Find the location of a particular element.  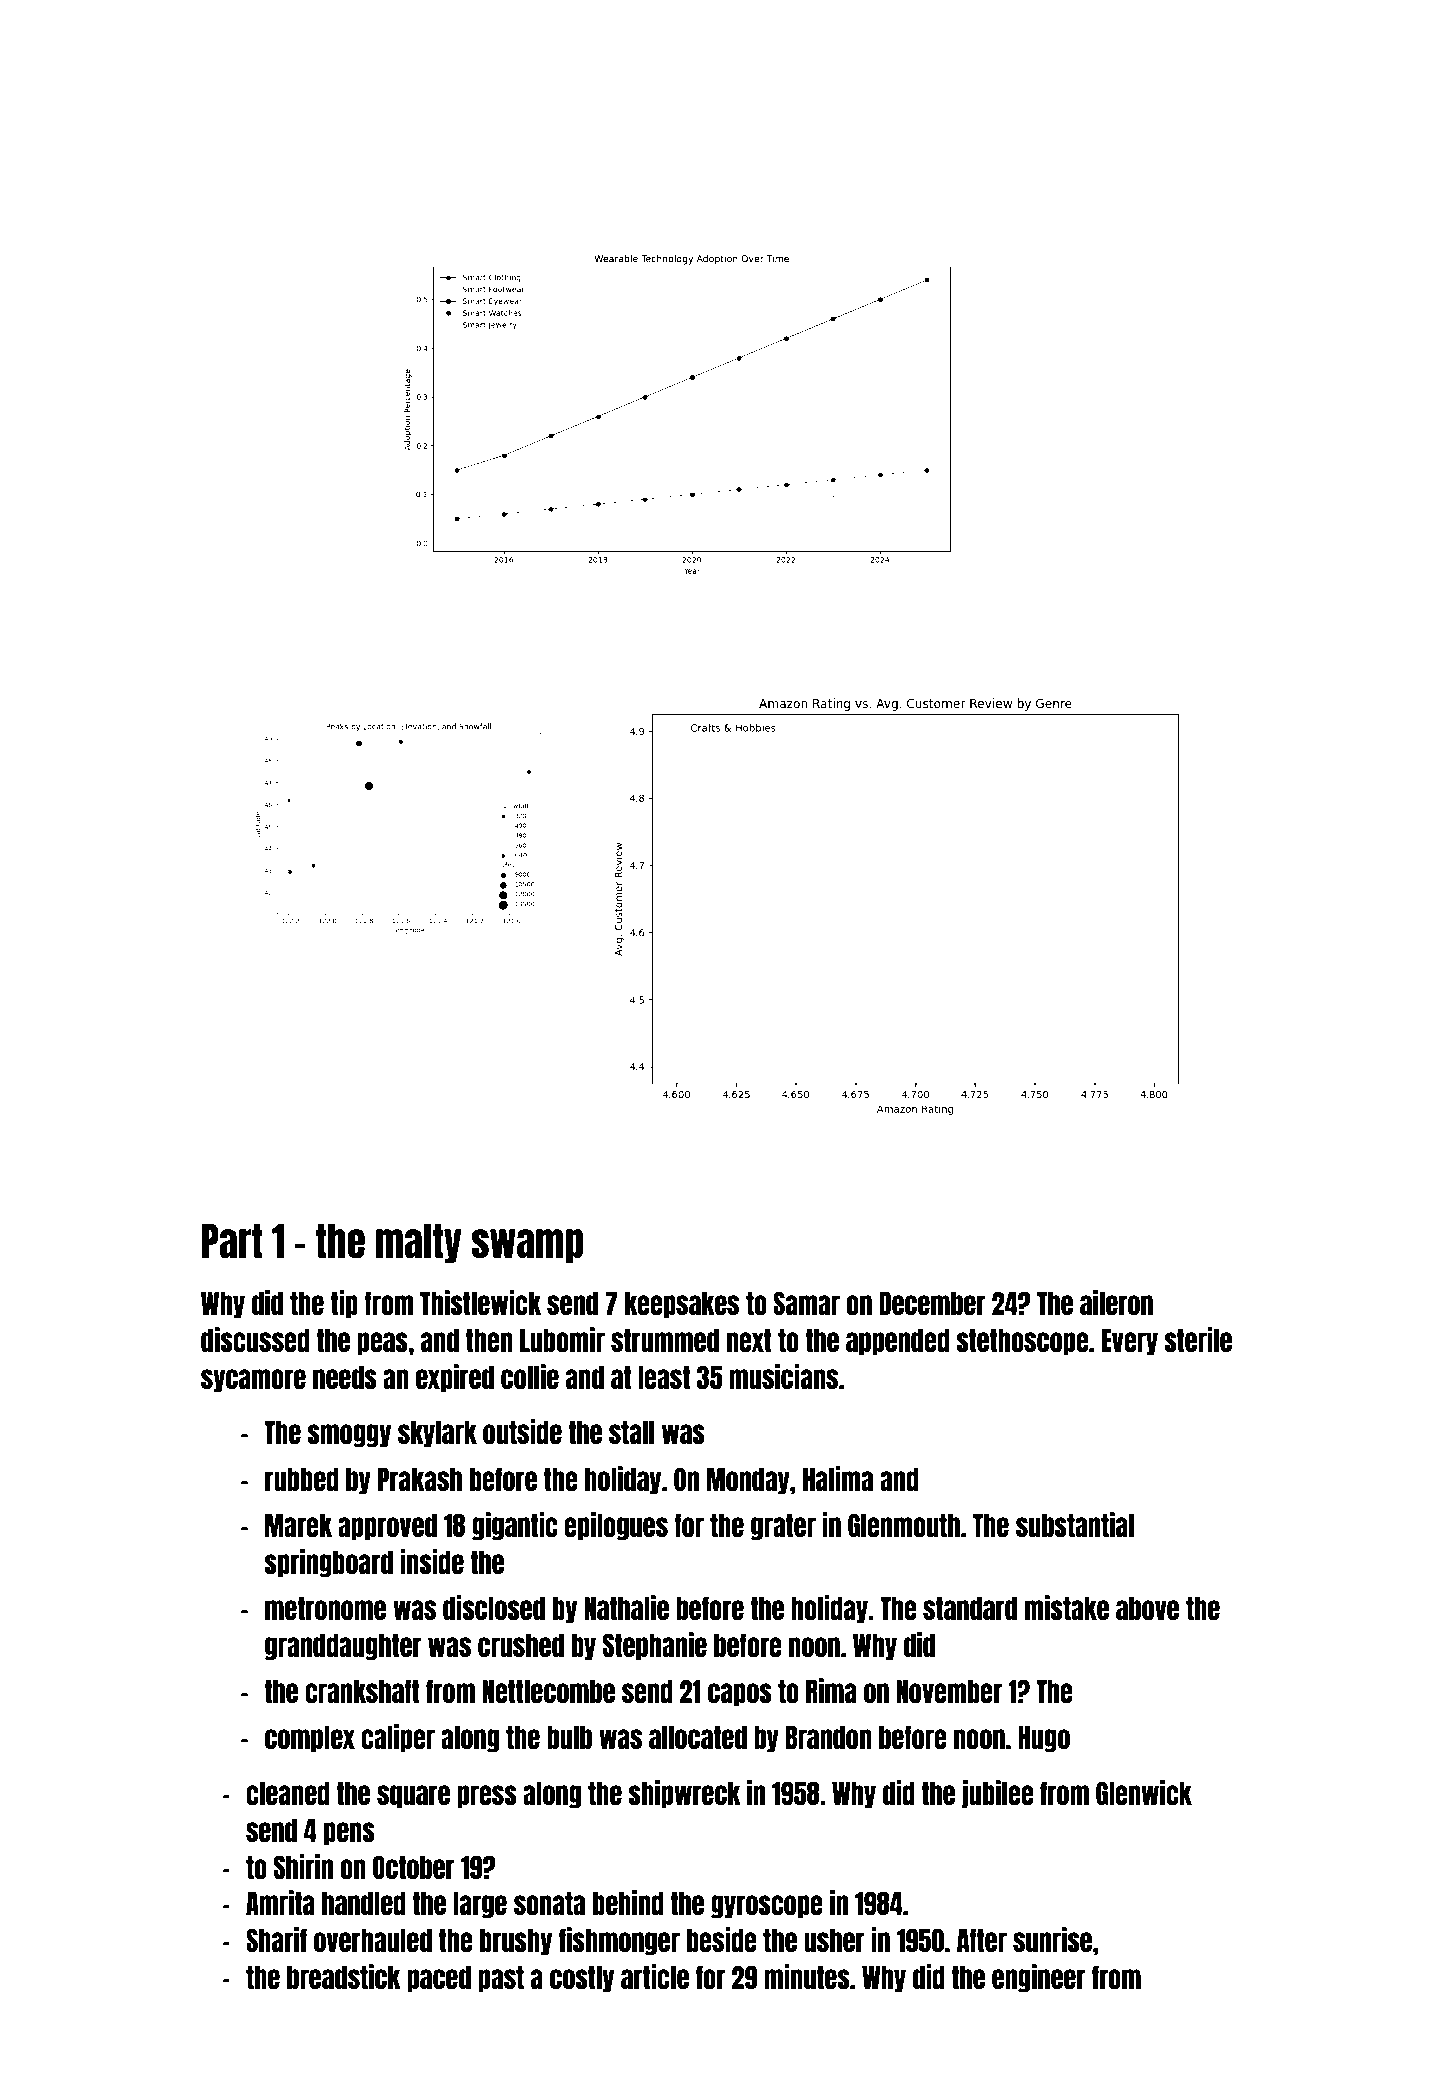

cleaned is located at coordinates (288, 1793).
